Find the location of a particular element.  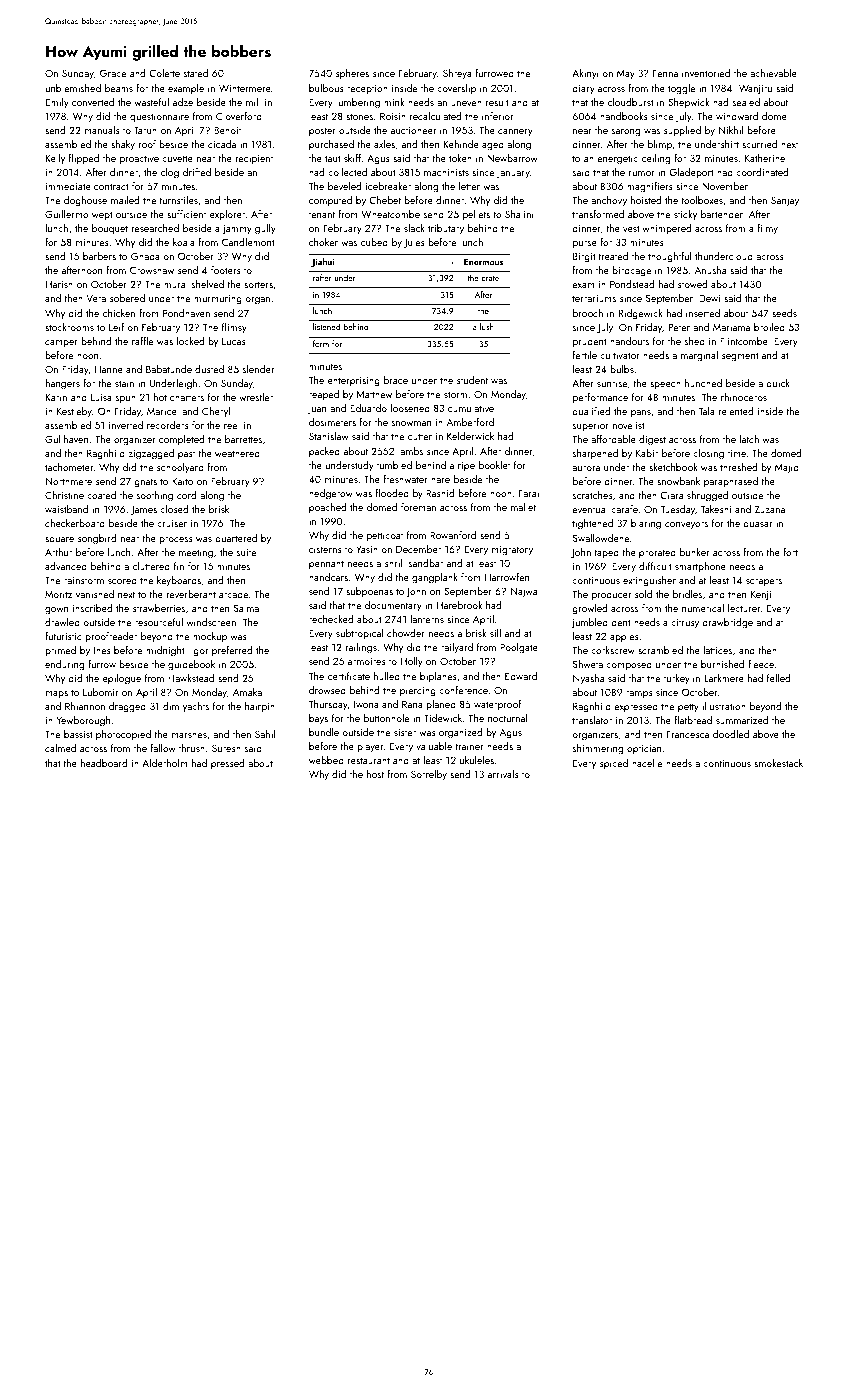

Suresh is located at coordinates (226, 748).
